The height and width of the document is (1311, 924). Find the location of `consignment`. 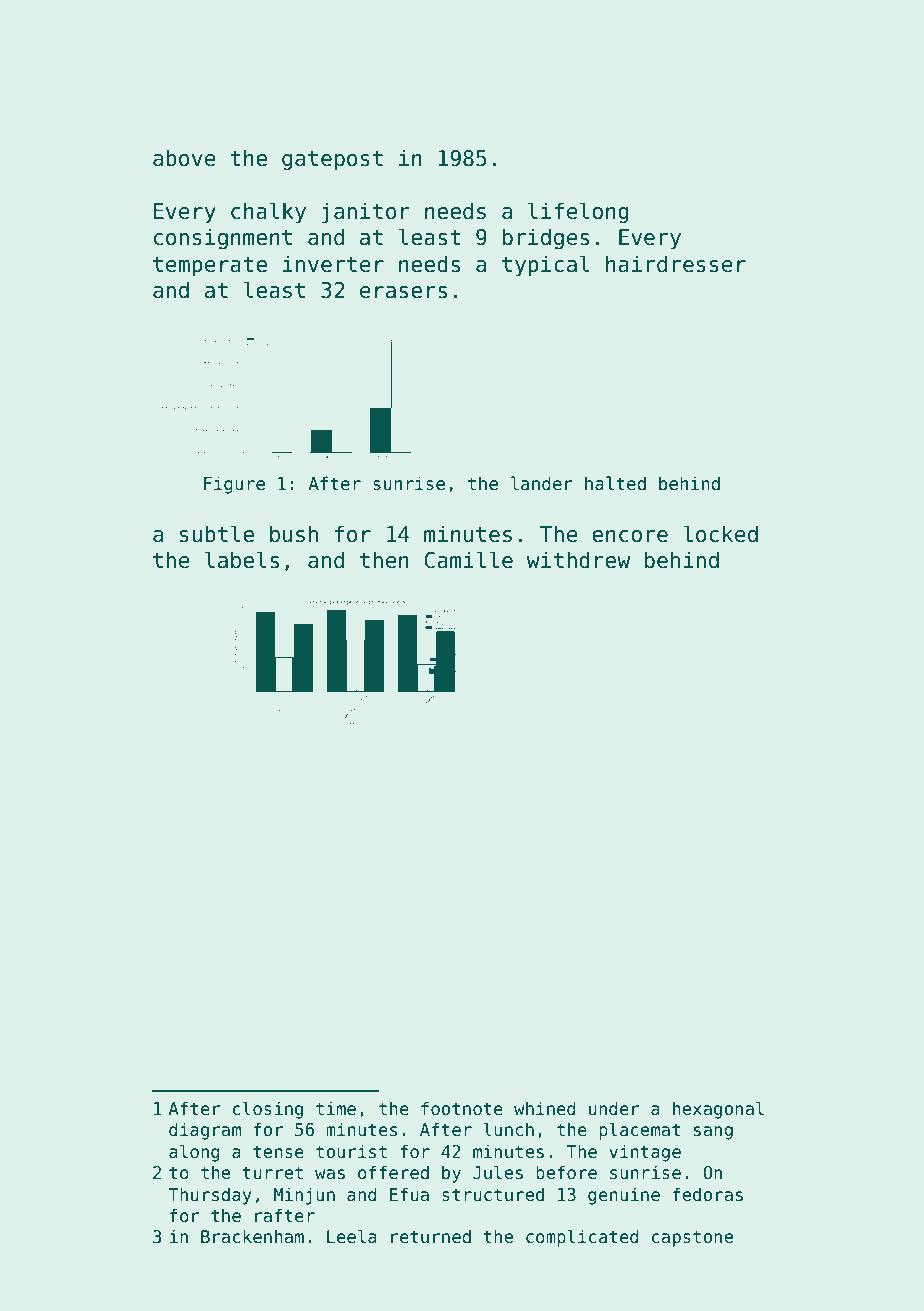

consignment is located at coordinates (223, 239).
